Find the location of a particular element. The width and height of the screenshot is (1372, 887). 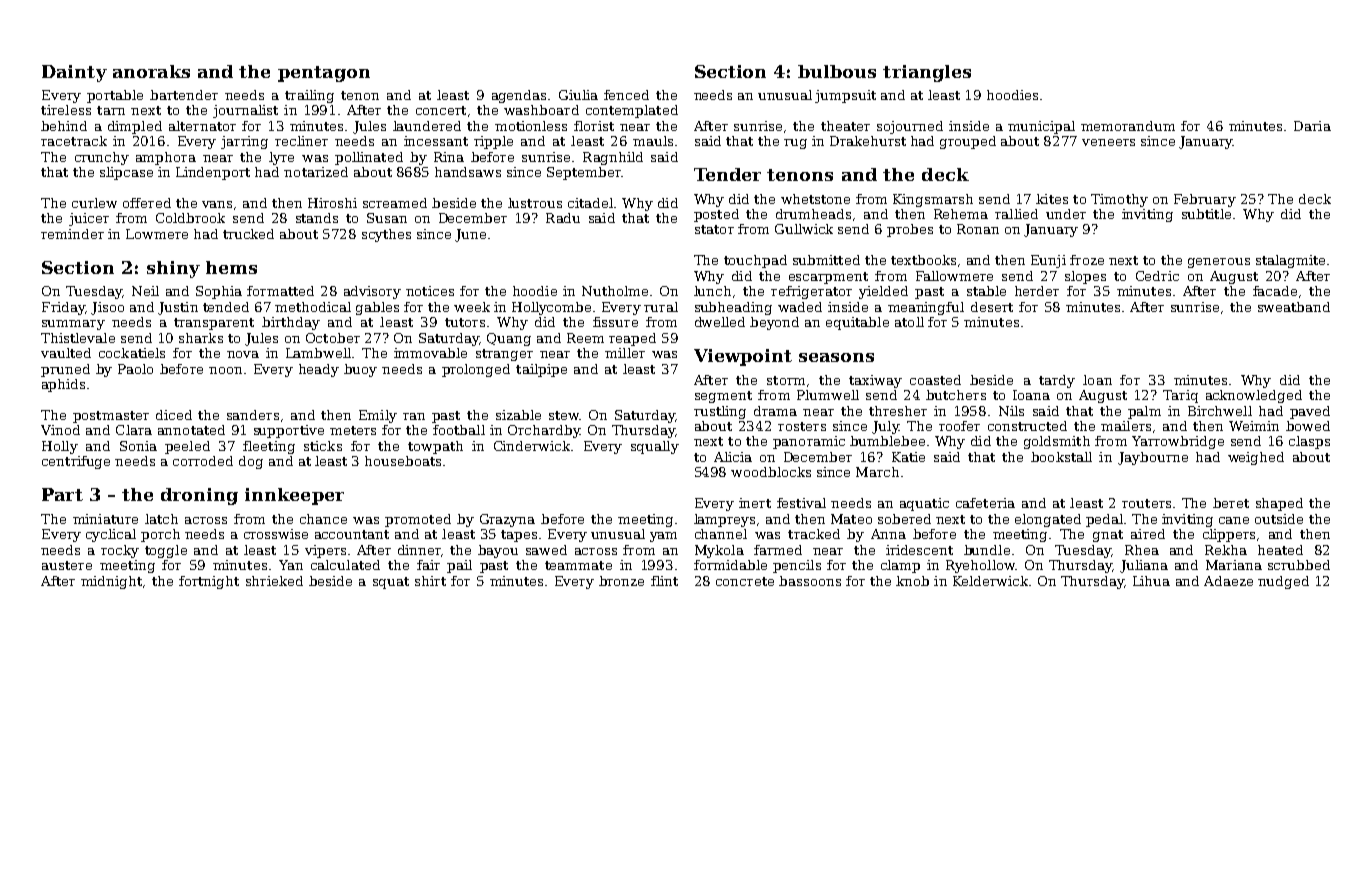

Yarrowbridge is located at coordinates (1178, 442).
